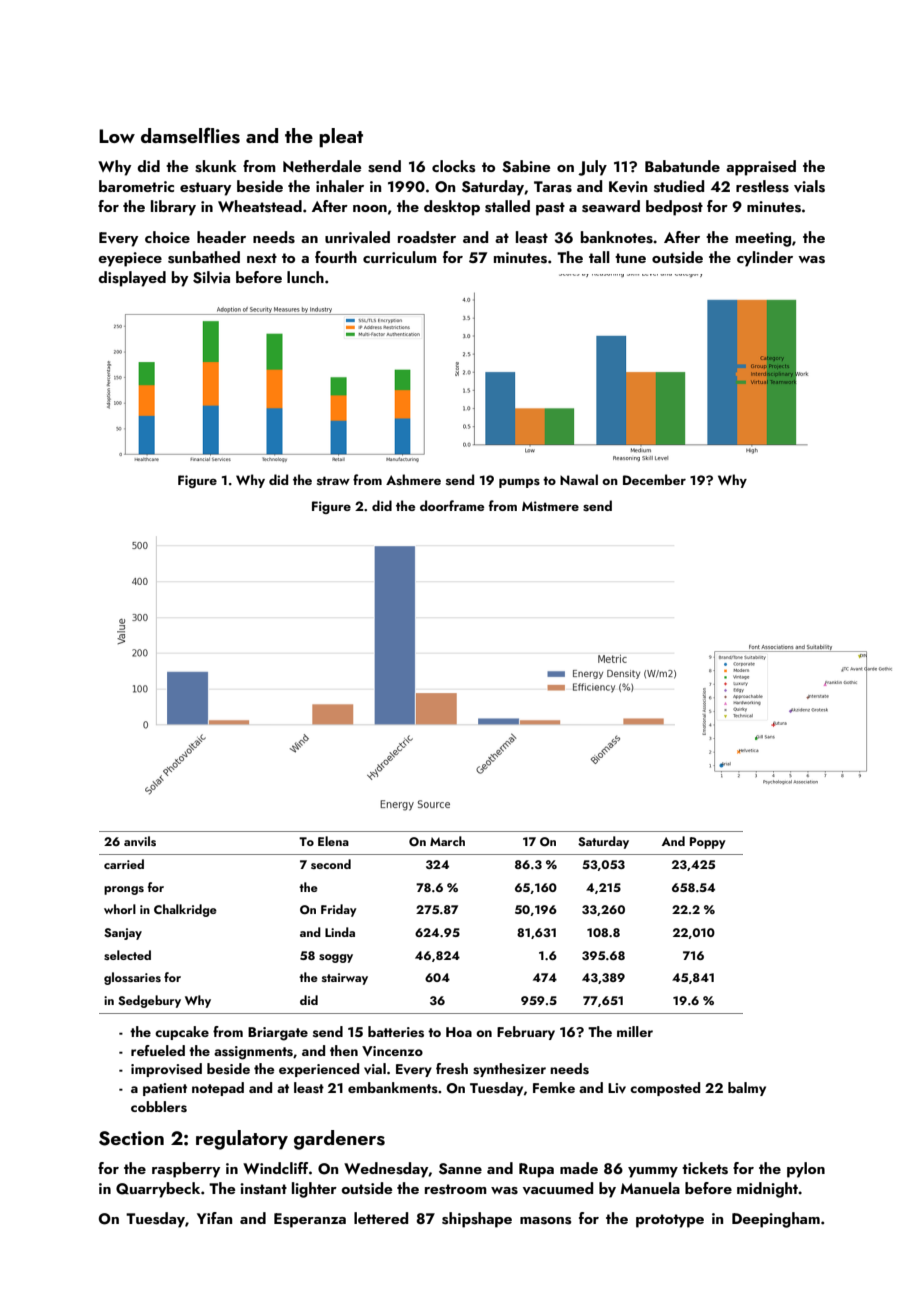 The width and height of the image is (924, 1308). What do you see at coordinates (370, 208) in the image?
I see `noon` at bounding box center [370, 208].
